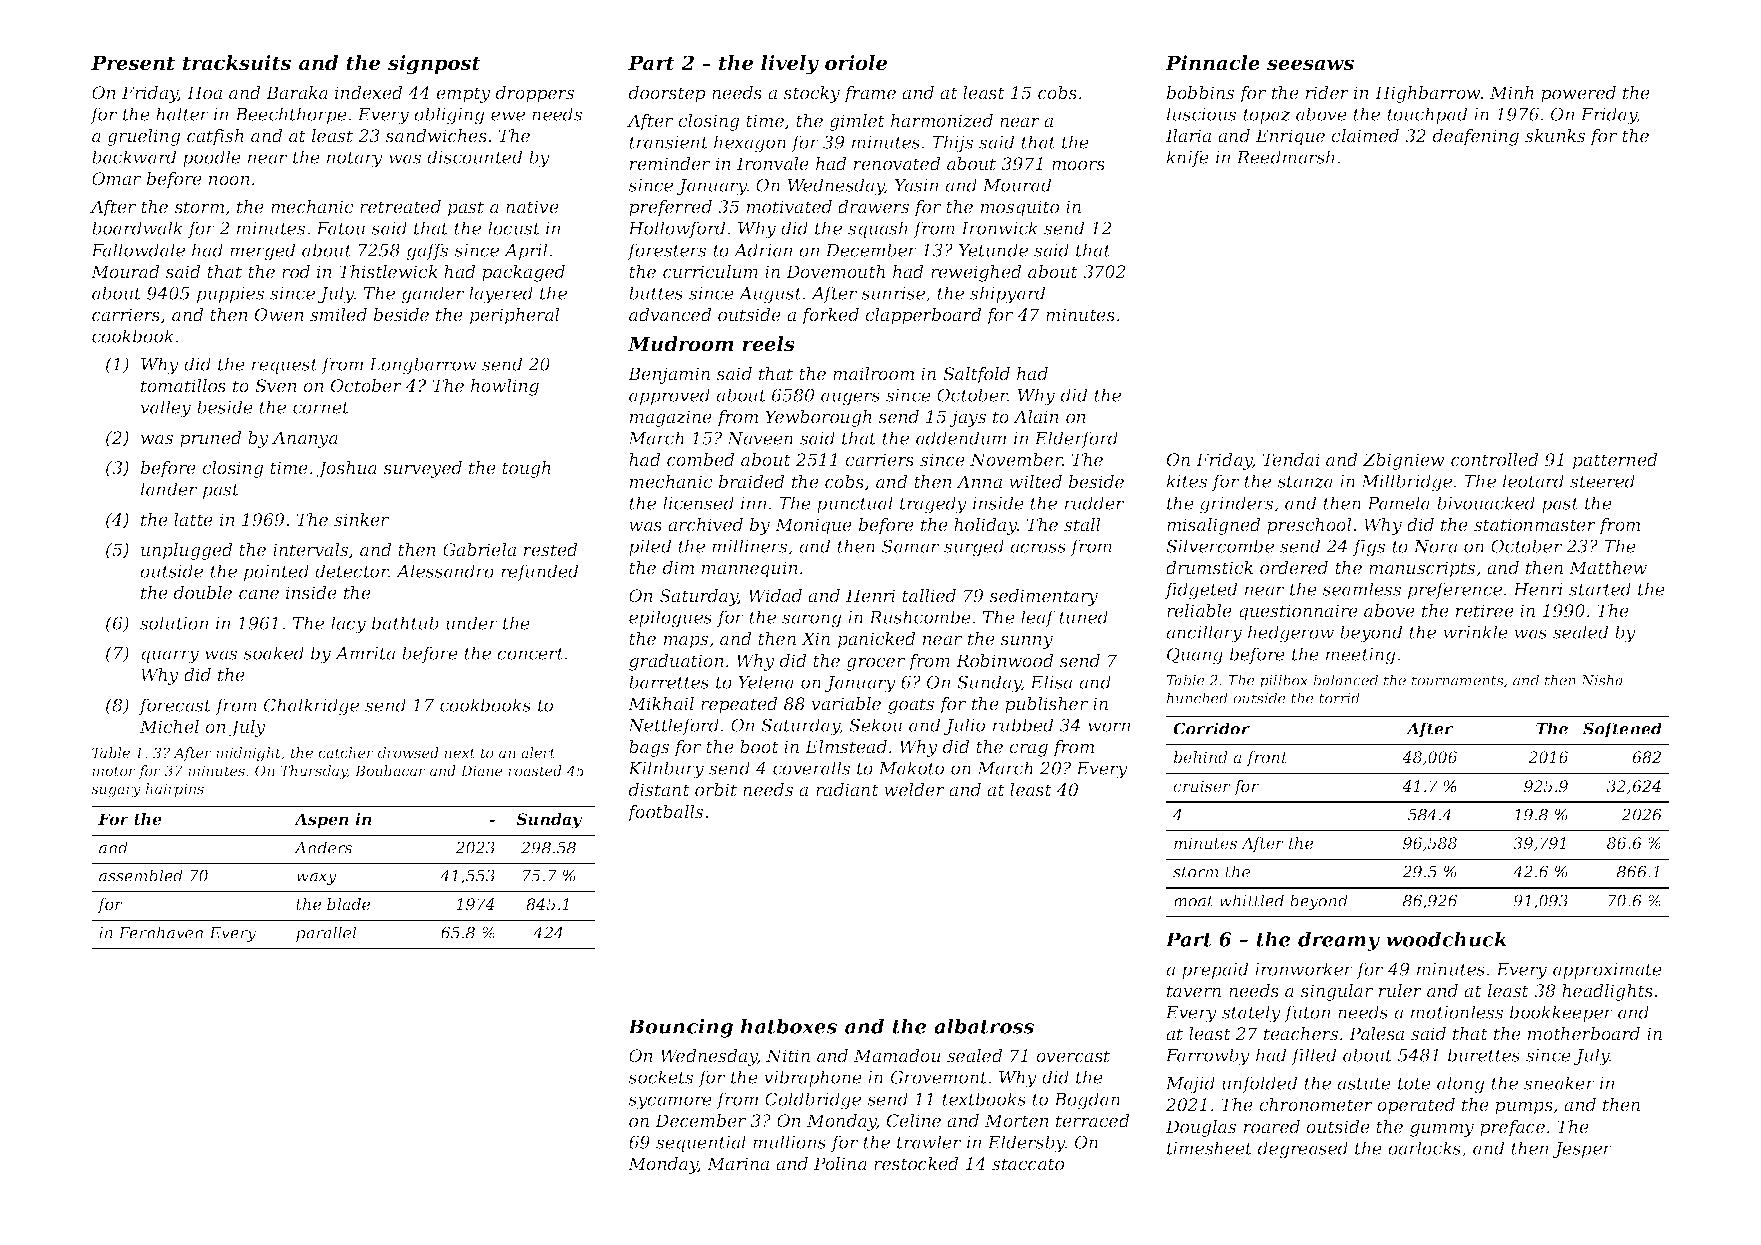 This document has height=1245, width=1761. Describe the element at coordinates (660, 1077) in the document. I see `sockets` at that location.
